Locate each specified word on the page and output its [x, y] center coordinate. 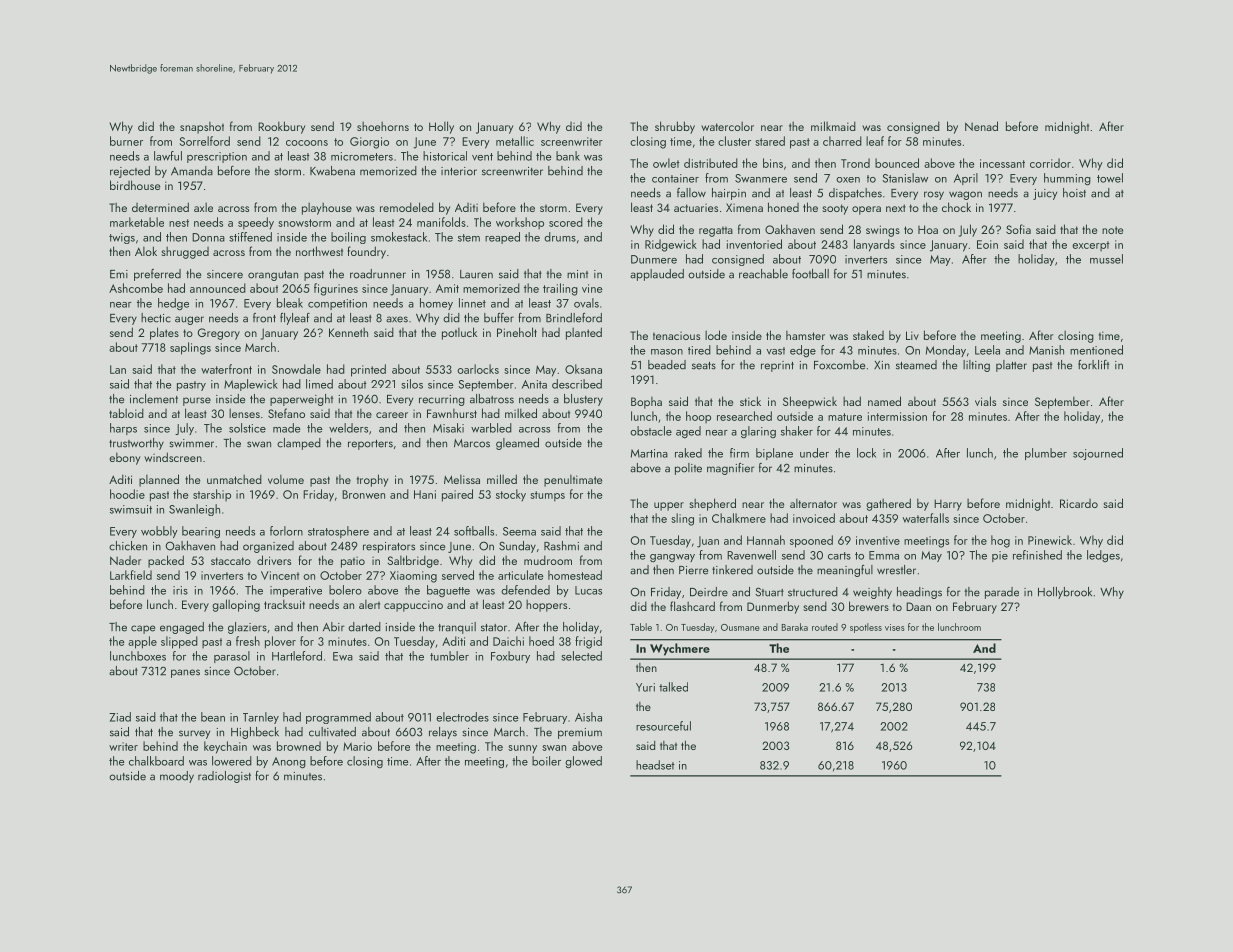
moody [177, 777]
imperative [296, 591]
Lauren [476, 274]
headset [655, 765]
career [392, 415]
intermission [897, 416]
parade [1002, 593]
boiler [546, 761]
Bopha [646, 403]
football [810, 274]
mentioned [1096, 350]
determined [160, 207]
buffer [499, 318]
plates [164, 333]
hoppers [546, 605]
